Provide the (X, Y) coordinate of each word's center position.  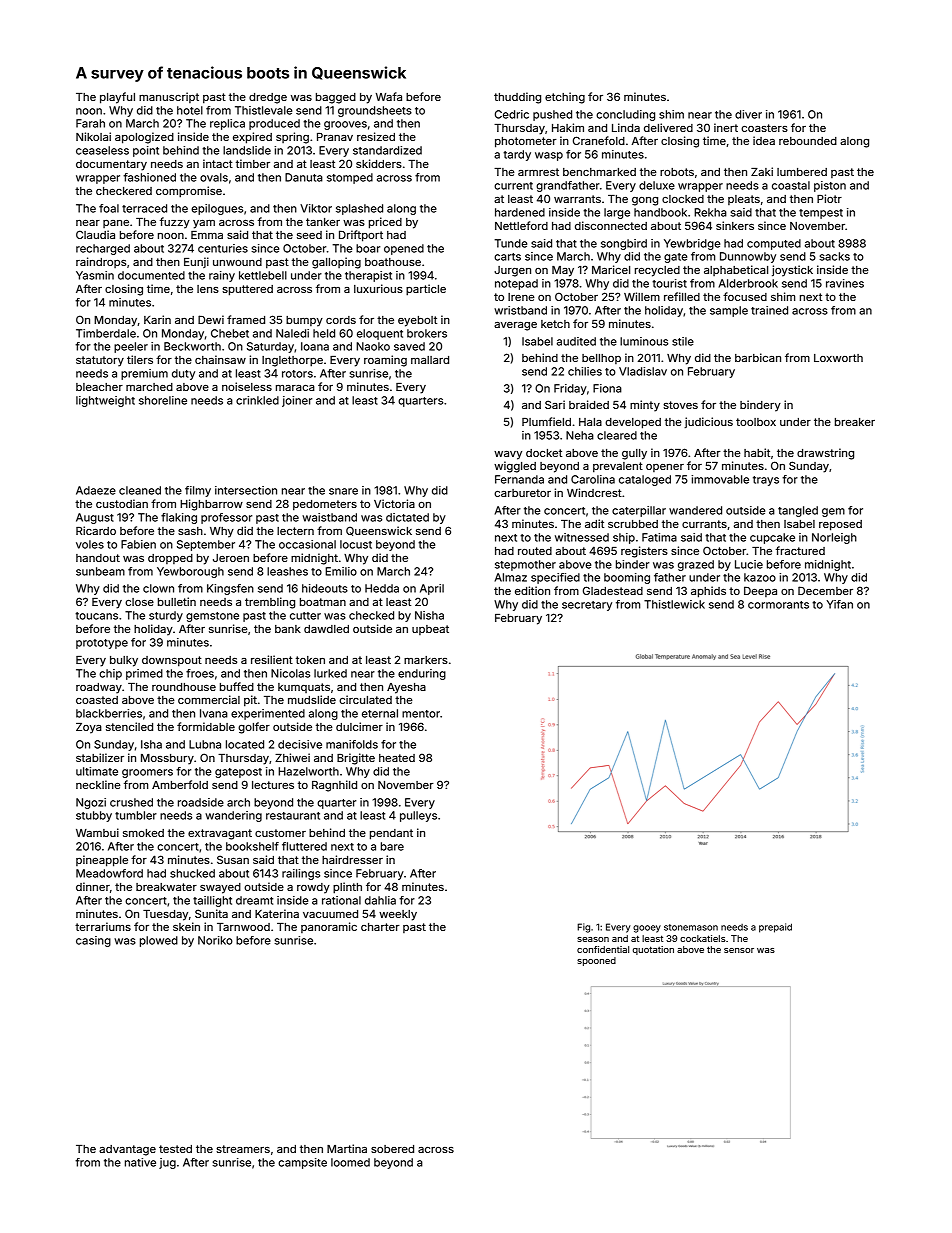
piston (830, 186)
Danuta (304, 177)
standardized (387, 150)
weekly (398, 915)
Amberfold (180, 784)
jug (167, 1163)
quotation (653, 950)
